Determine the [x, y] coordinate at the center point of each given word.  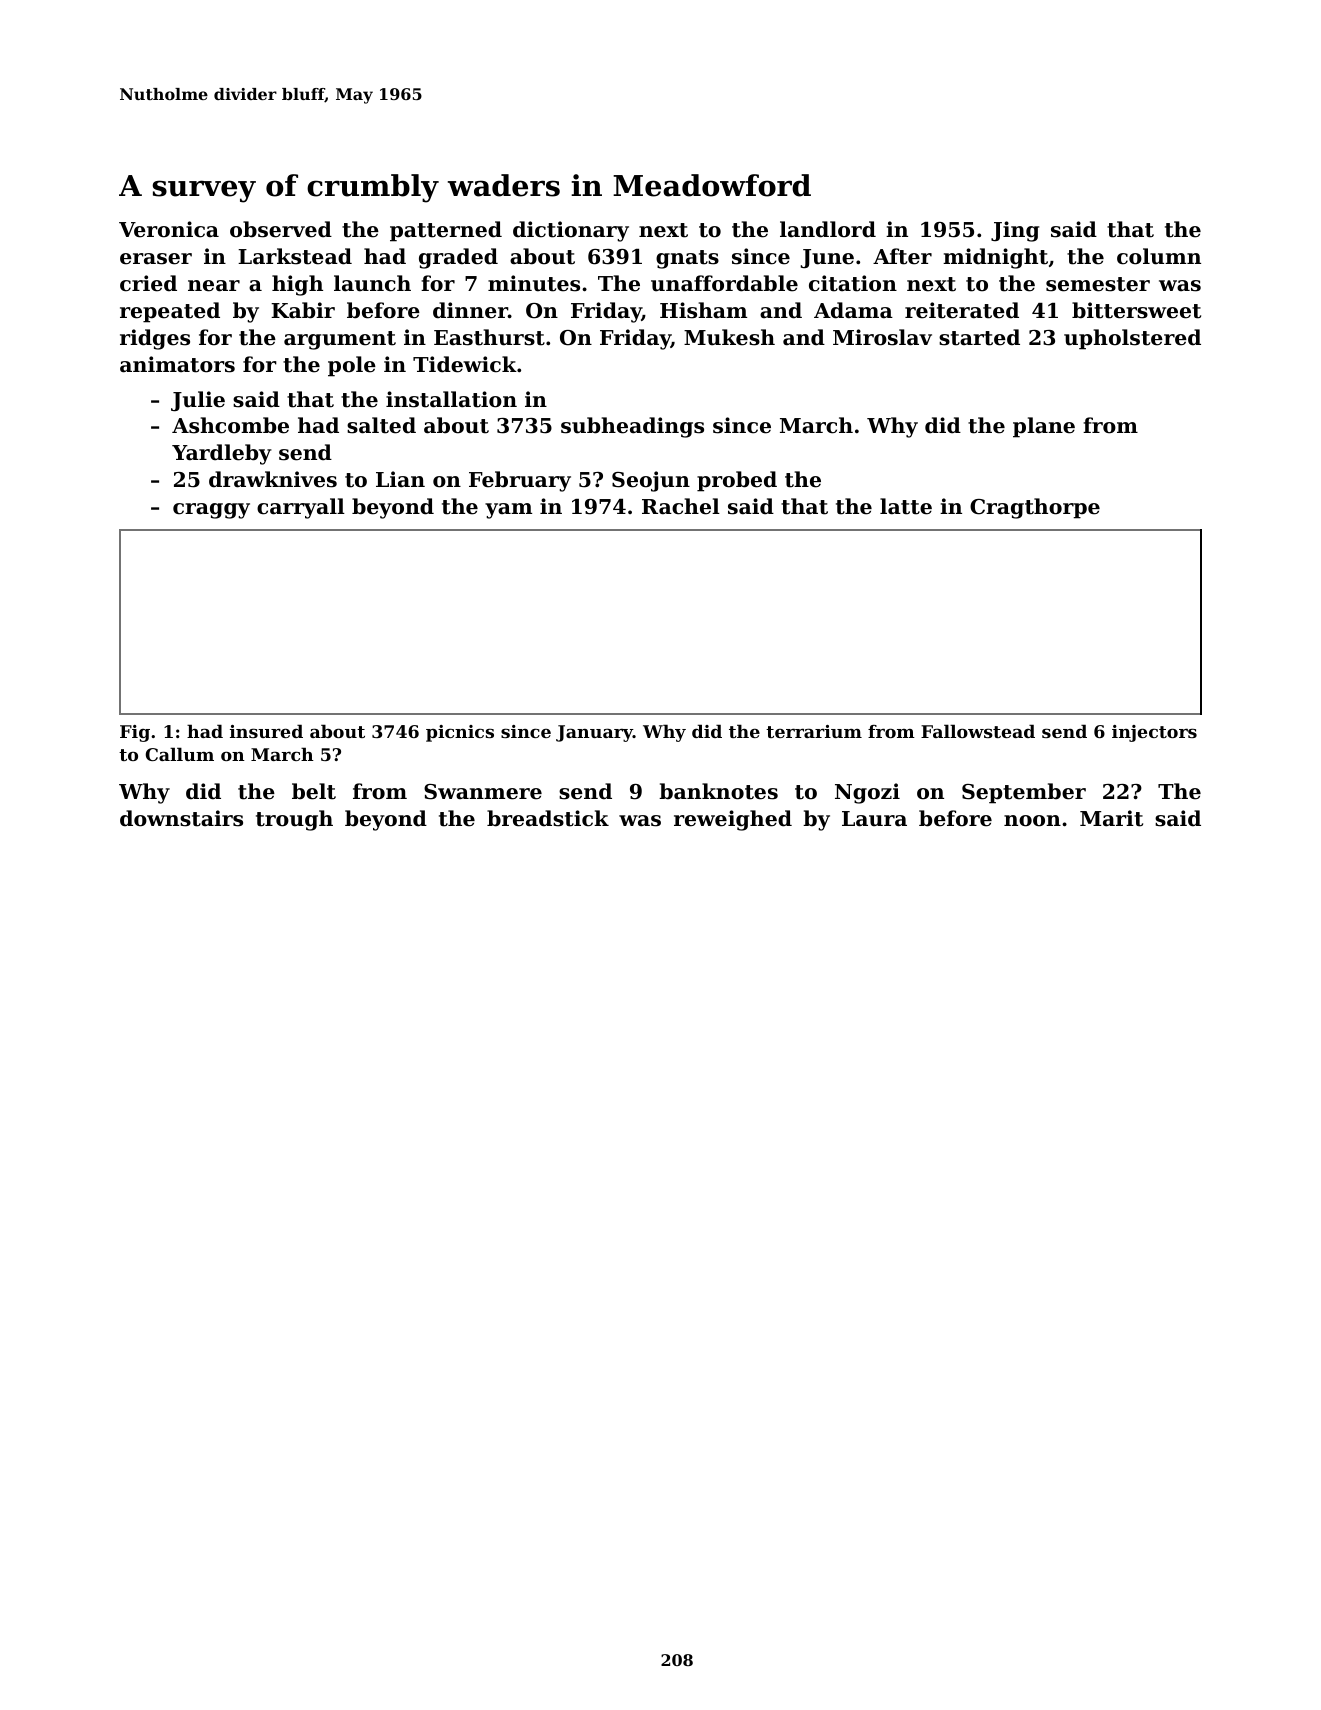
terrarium [814, 731]
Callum [180, 754]
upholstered [1132, 339]
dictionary [571, 231]
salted [381, 425]
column [1159, 256]
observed [281, 229]
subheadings [632, 427]
